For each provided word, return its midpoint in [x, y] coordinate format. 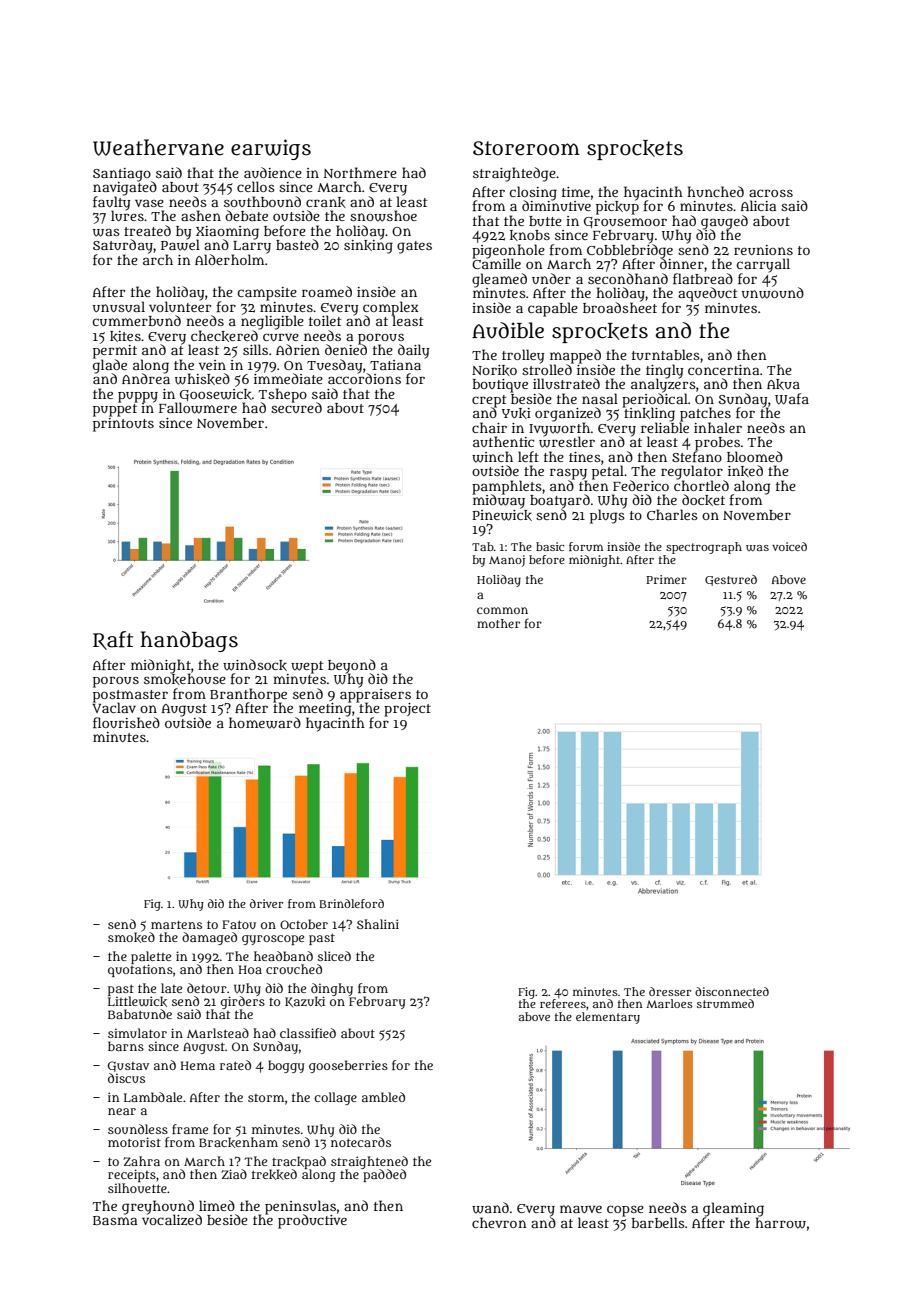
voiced [789, 546]
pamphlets [507, 487]
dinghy [332, 989]
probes [717, 444]
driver [266, 903]
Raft [113, 640]
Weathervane [158, 147]
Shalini [378, 924]
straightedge [514, 174]
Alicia [758, 205]
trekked [274, 1174]
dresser [670, 991]
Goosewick [216, 395]
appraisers [375, 695]
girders [243, 1003]
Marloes [669, 1003]
